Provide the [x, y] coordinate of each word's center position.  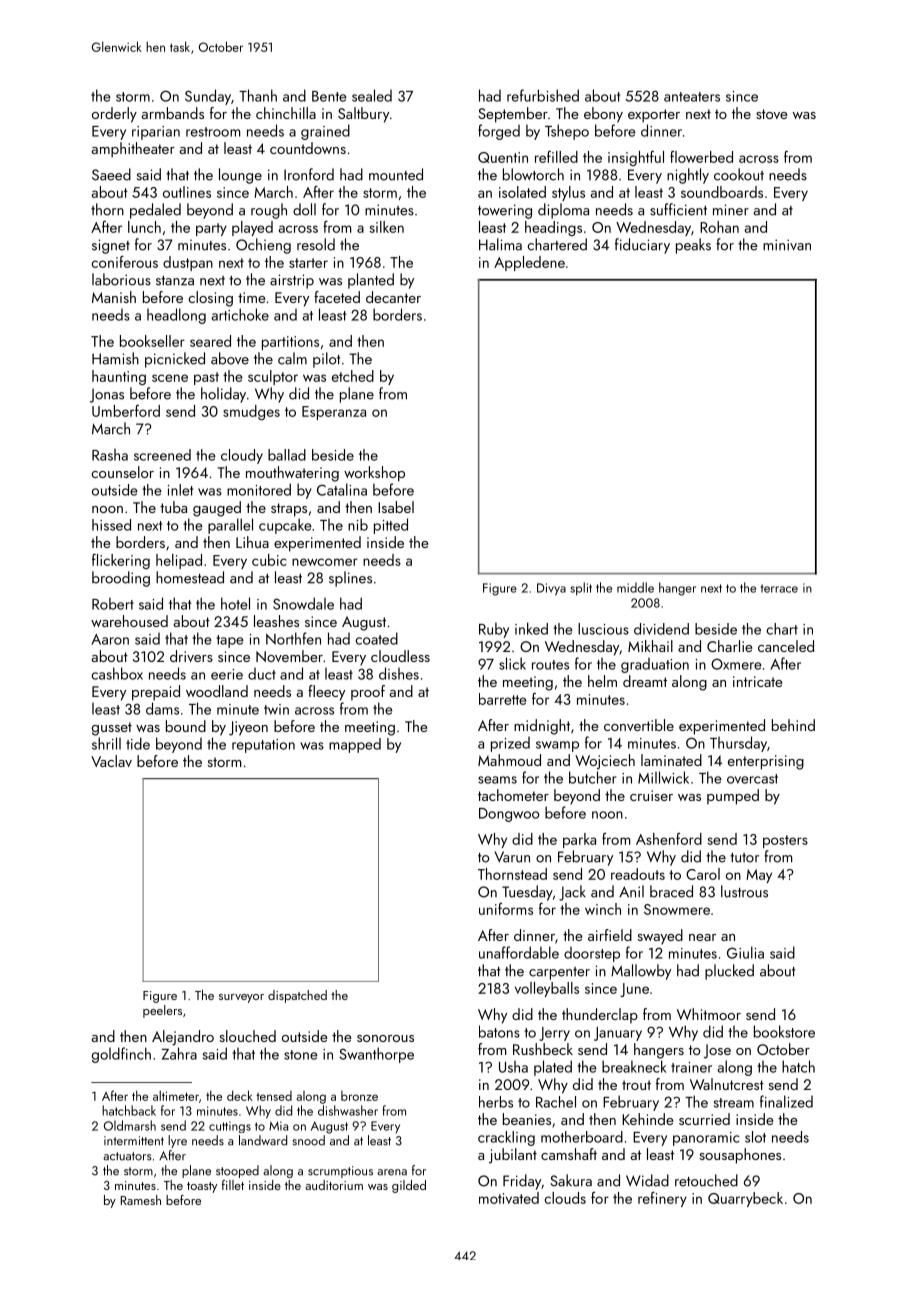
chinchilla [286, 113]
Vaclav [111, 761]
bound [186, 726]
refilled [556, 157]
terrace [779, 588]
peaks [693, 246]
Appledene [529, 263]
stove [771, 114]
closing [210, 299]
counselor [122, 472]
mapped [355, 745]
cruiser [651, 795]
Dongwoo [509, 815]
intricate [757, 681]
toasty [202, 1187]
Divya [551, 589]
